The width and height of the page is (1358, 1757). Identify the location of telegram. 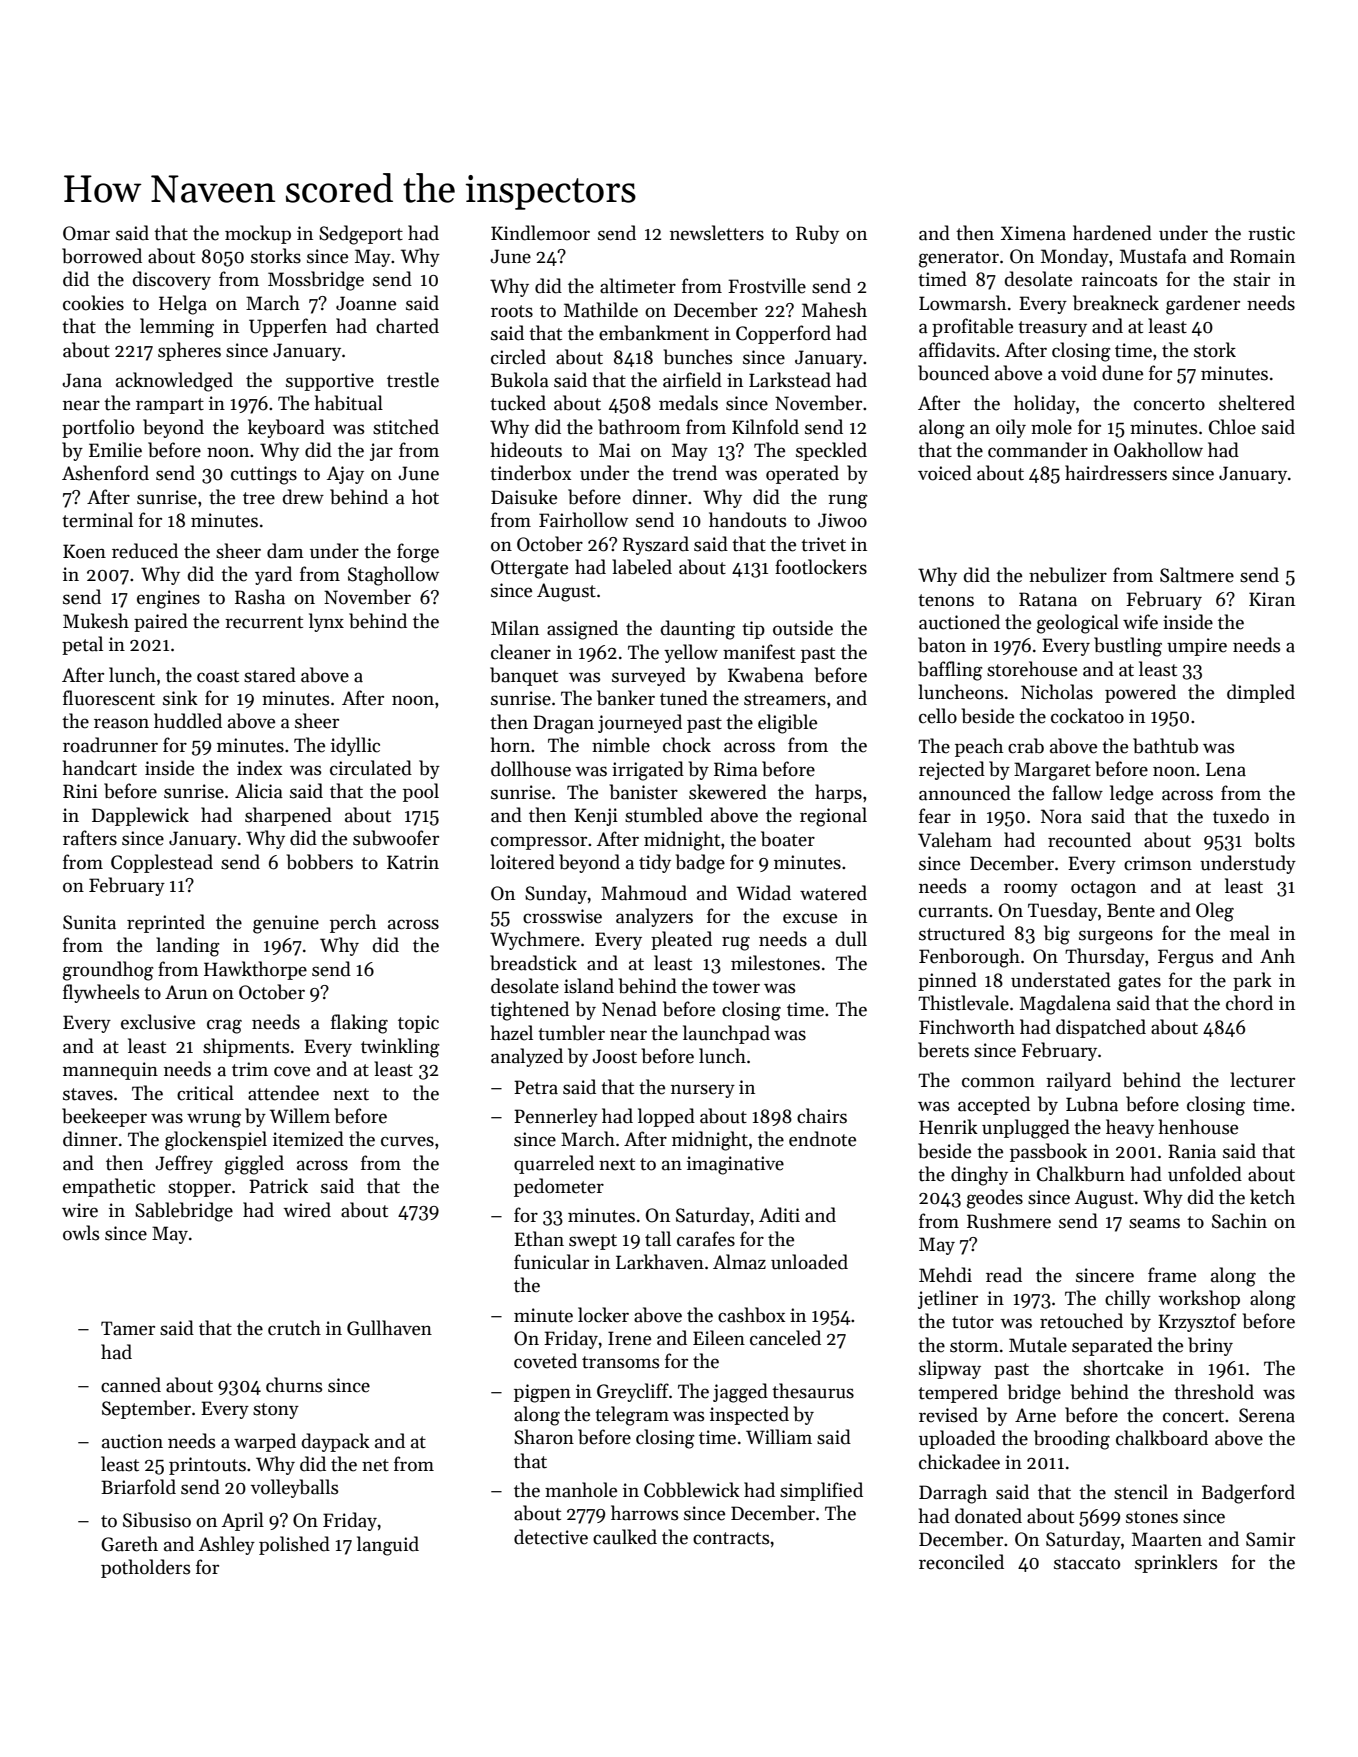
(632, 1416).
